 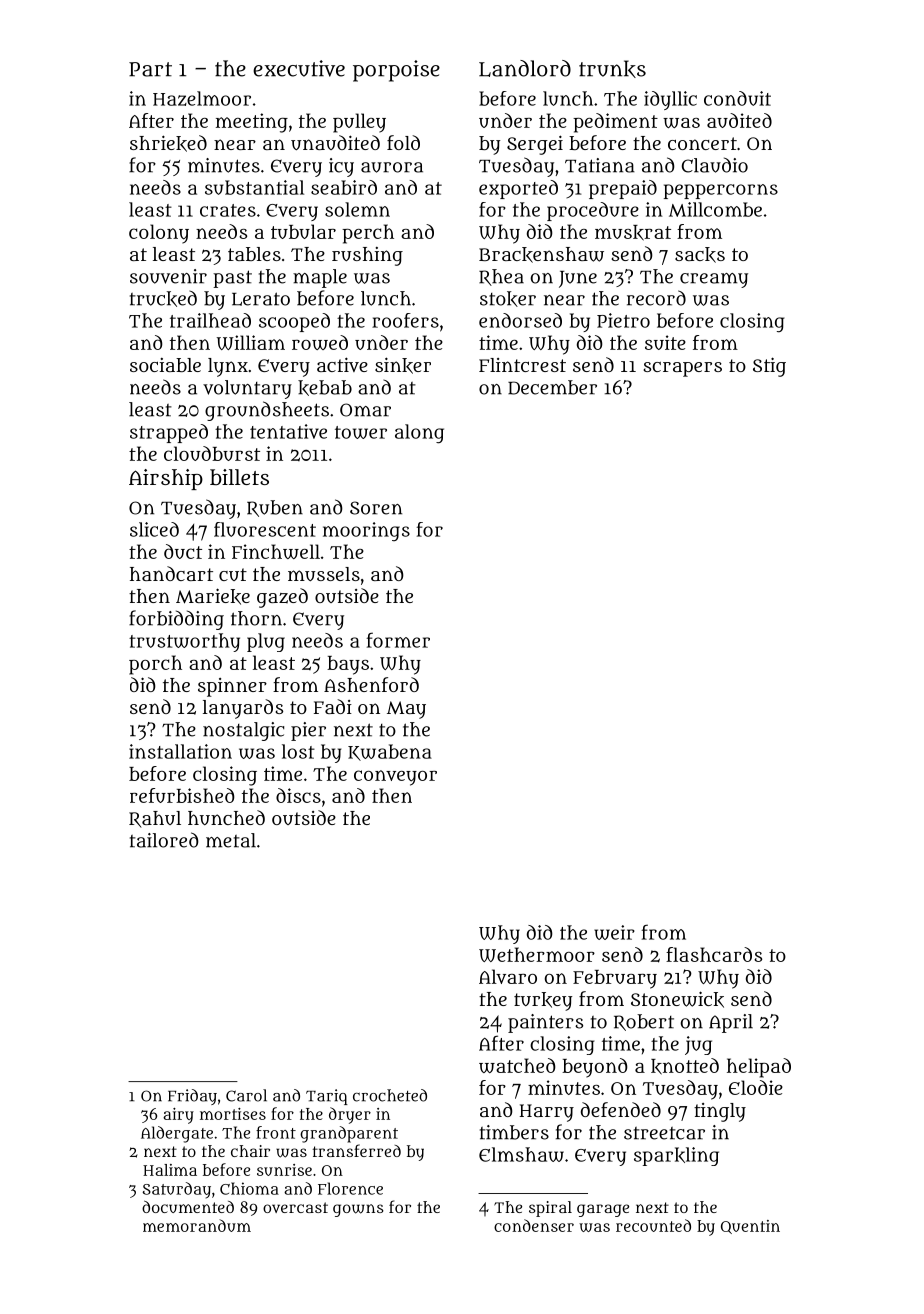 I want to click on June, so click(x=578, y=279).
